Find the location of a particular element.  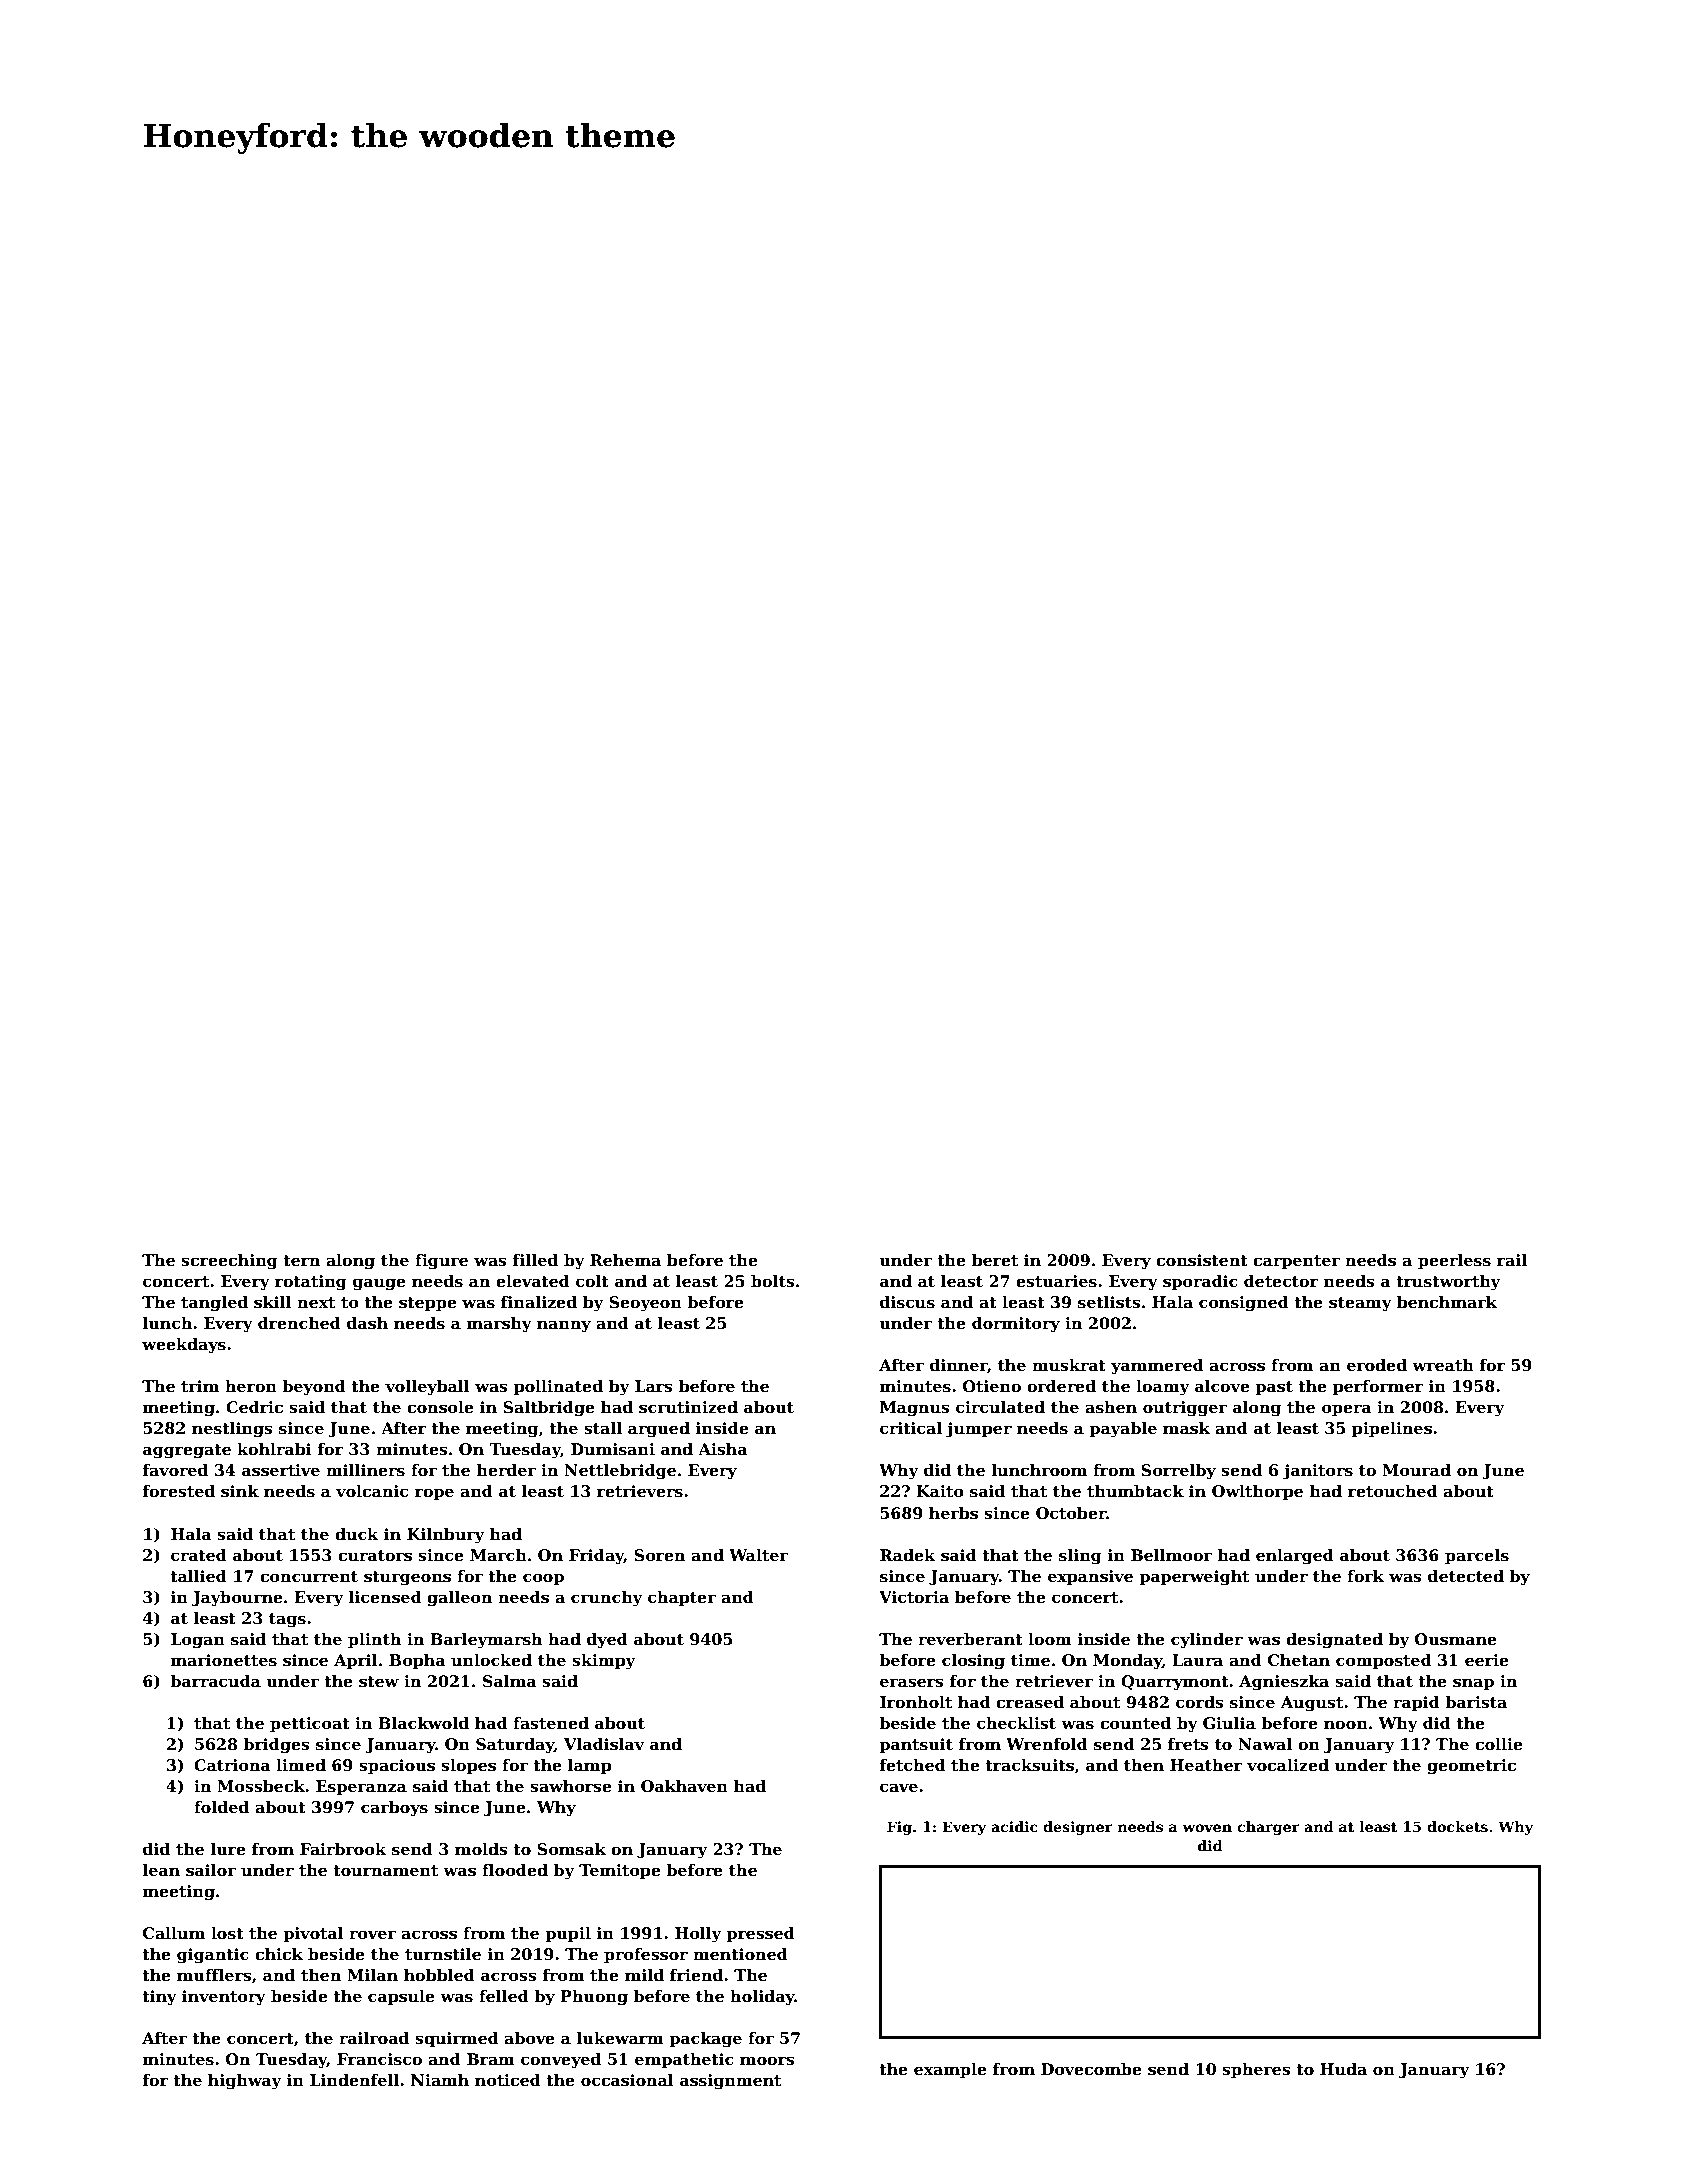

spheres is located at coordinates (1256, 2071).
